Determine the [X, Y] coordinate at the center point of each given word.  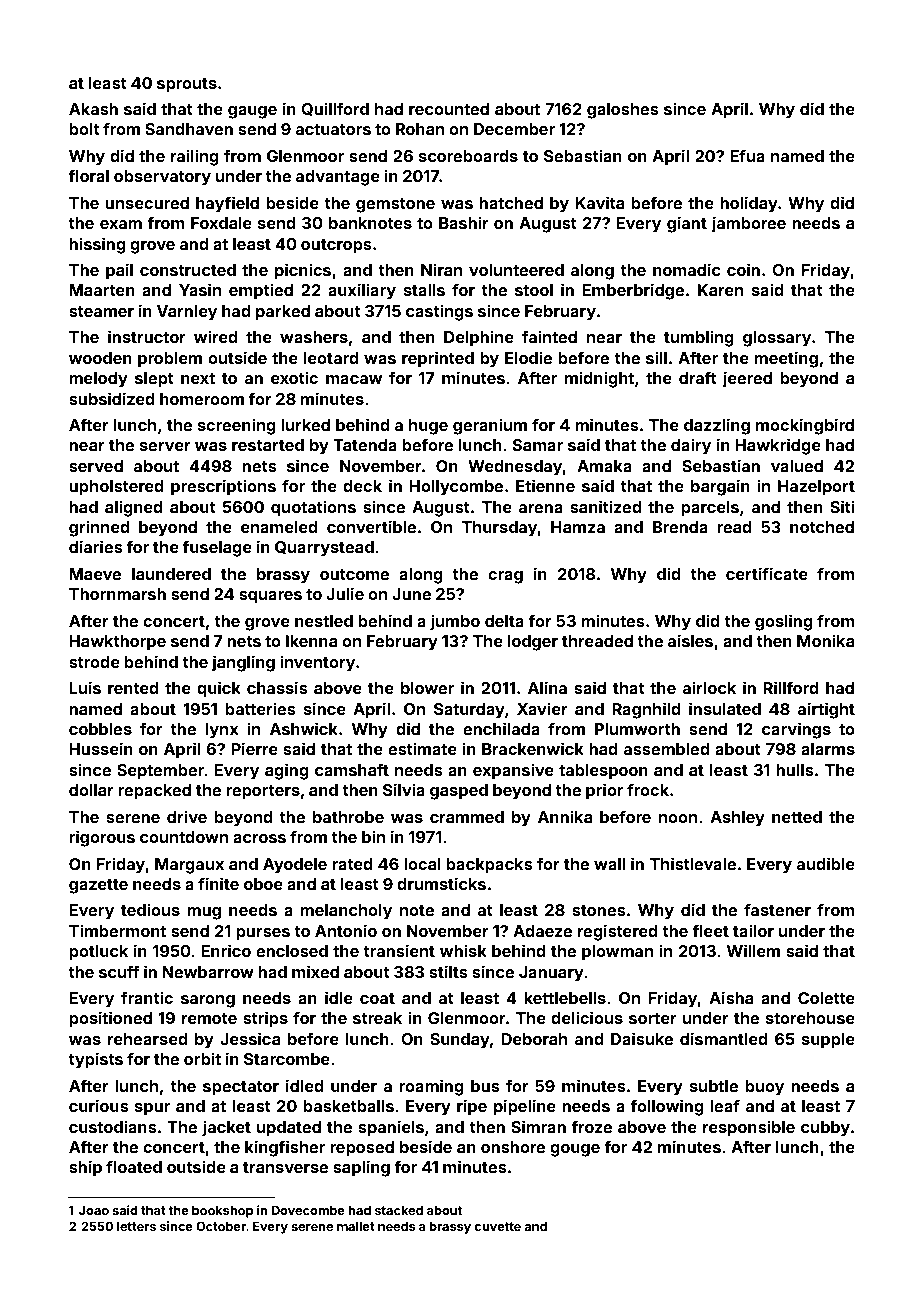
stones [599, 910]
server [165, 446]
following [667, 1107]
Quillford [335, 109]
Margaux [189, 866]
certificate [767, 573]
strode [94, 662]
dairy [691, 446]
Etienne [545, 485]
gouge [575, 1150]
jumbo [455, 622]
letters [136, 1226]
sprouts [187, 85]
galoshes [623, 111]
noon [678, 818]
